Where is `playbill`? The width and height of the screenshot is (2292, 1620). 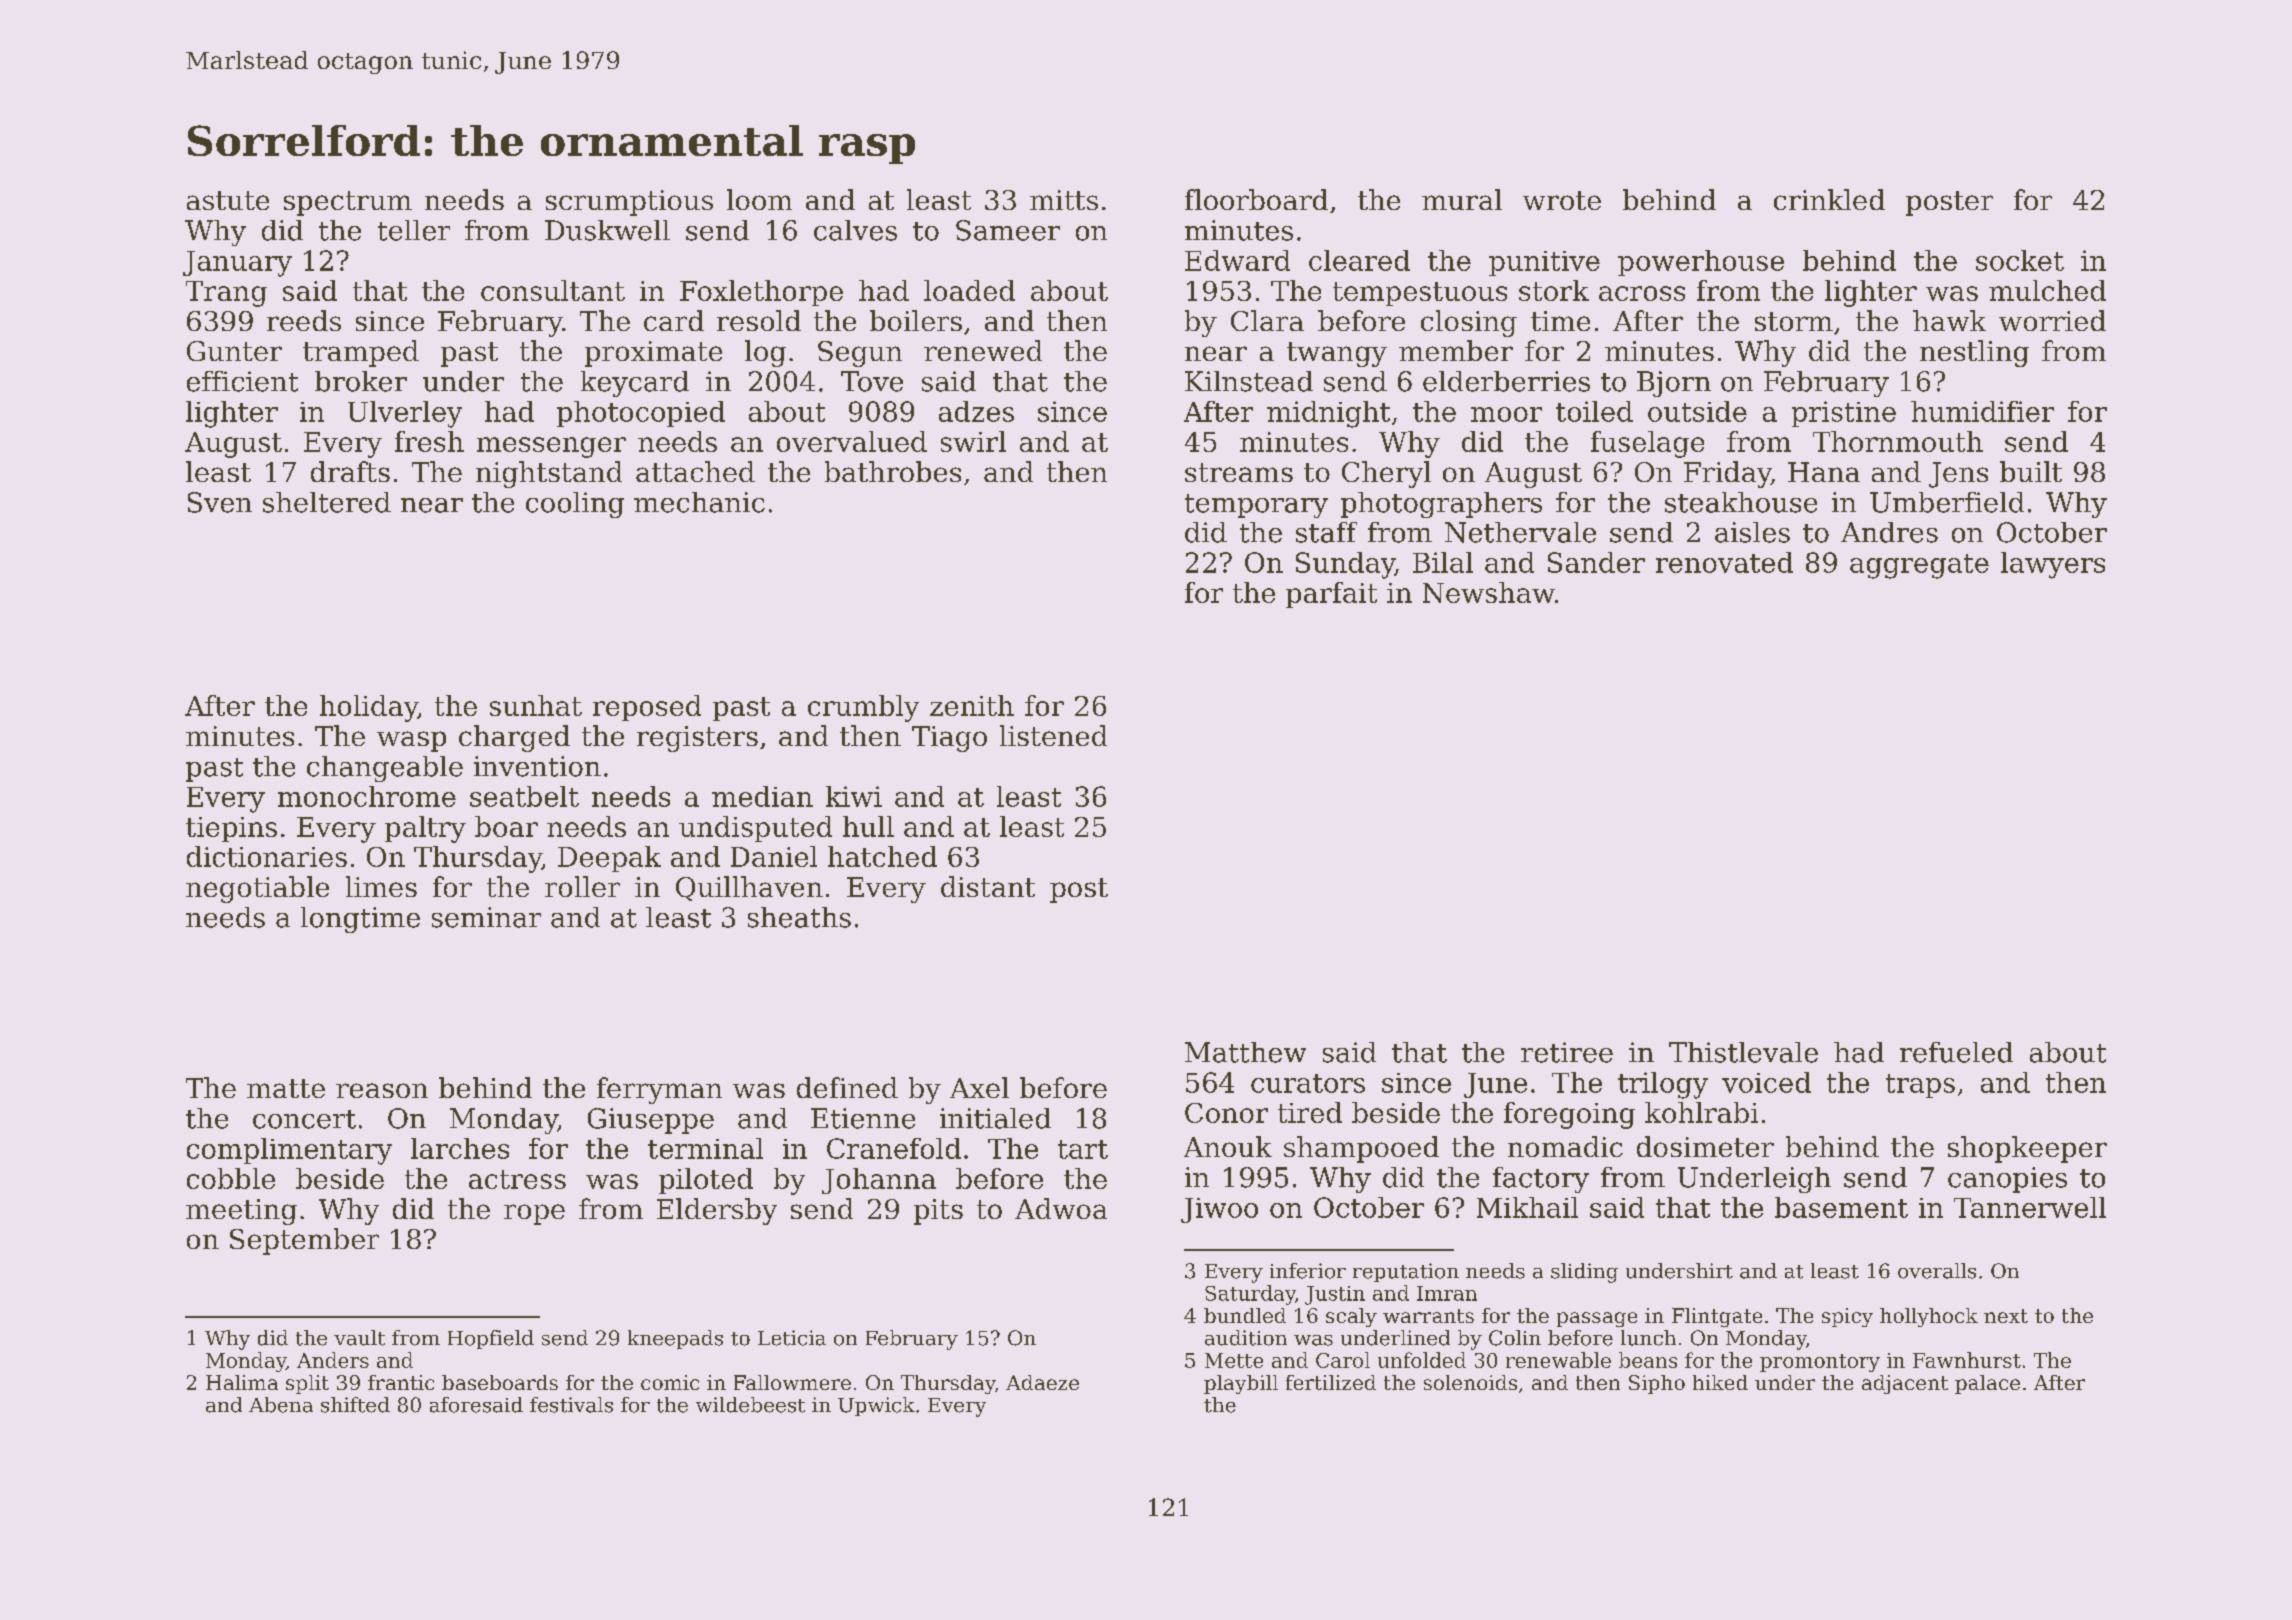
playbill is located at coordinates (1241, 1384).
